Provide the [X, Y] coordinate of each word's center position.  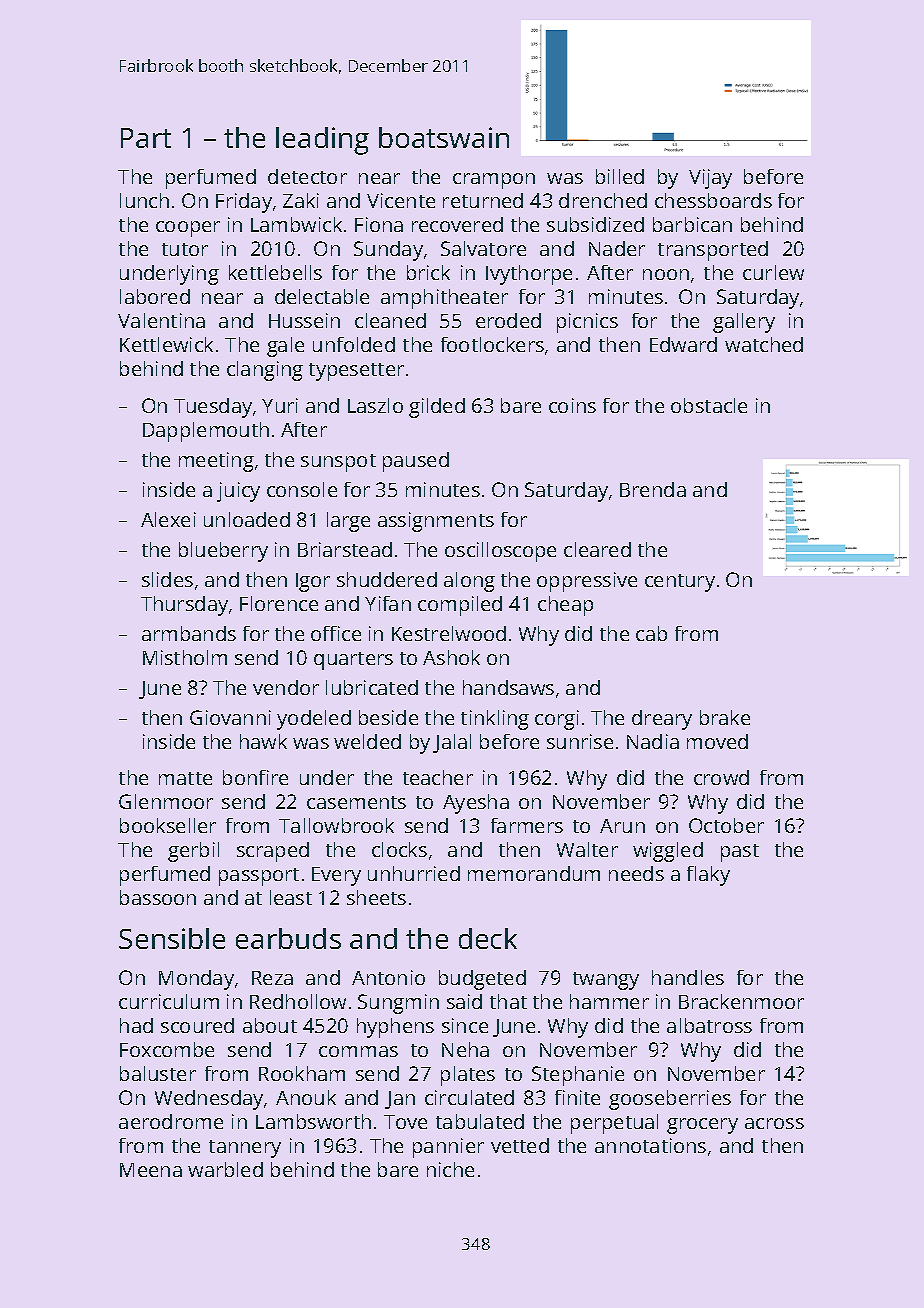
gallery [744, 323]
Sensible [172, 938]
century [680, 583]
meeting [216, 462]
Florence [279, 603]
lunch [144, 200]
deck [488, 938]
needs [636, 873]
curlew [773, 272]
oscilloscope [500, 552]
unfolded [354, 344]
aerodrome [171, 1121]
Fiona [379, 224]
